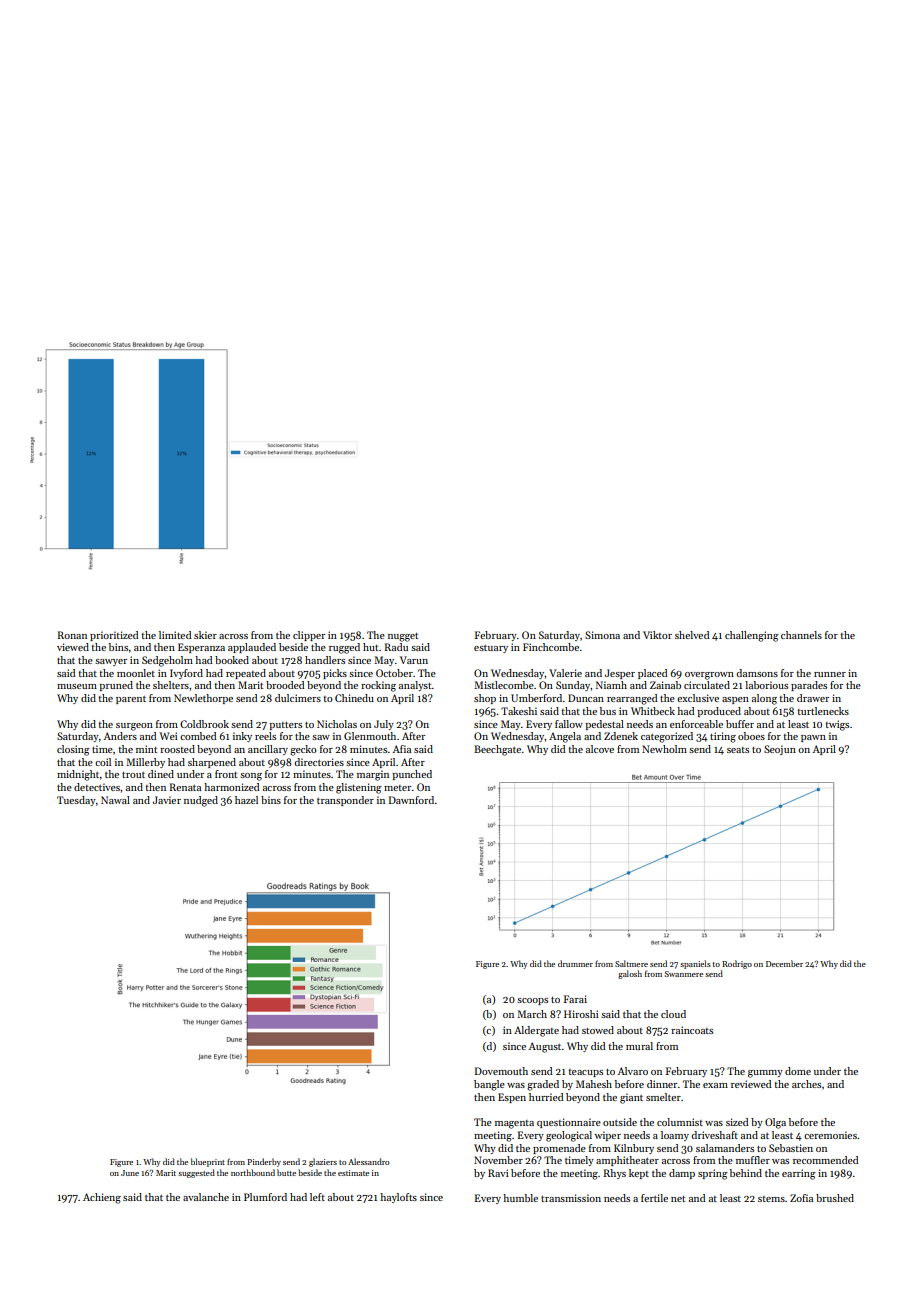  What do you see at coordinates (264, 1162) in the document?
I see `Pinderby` at bounding box center [264, 1162].
